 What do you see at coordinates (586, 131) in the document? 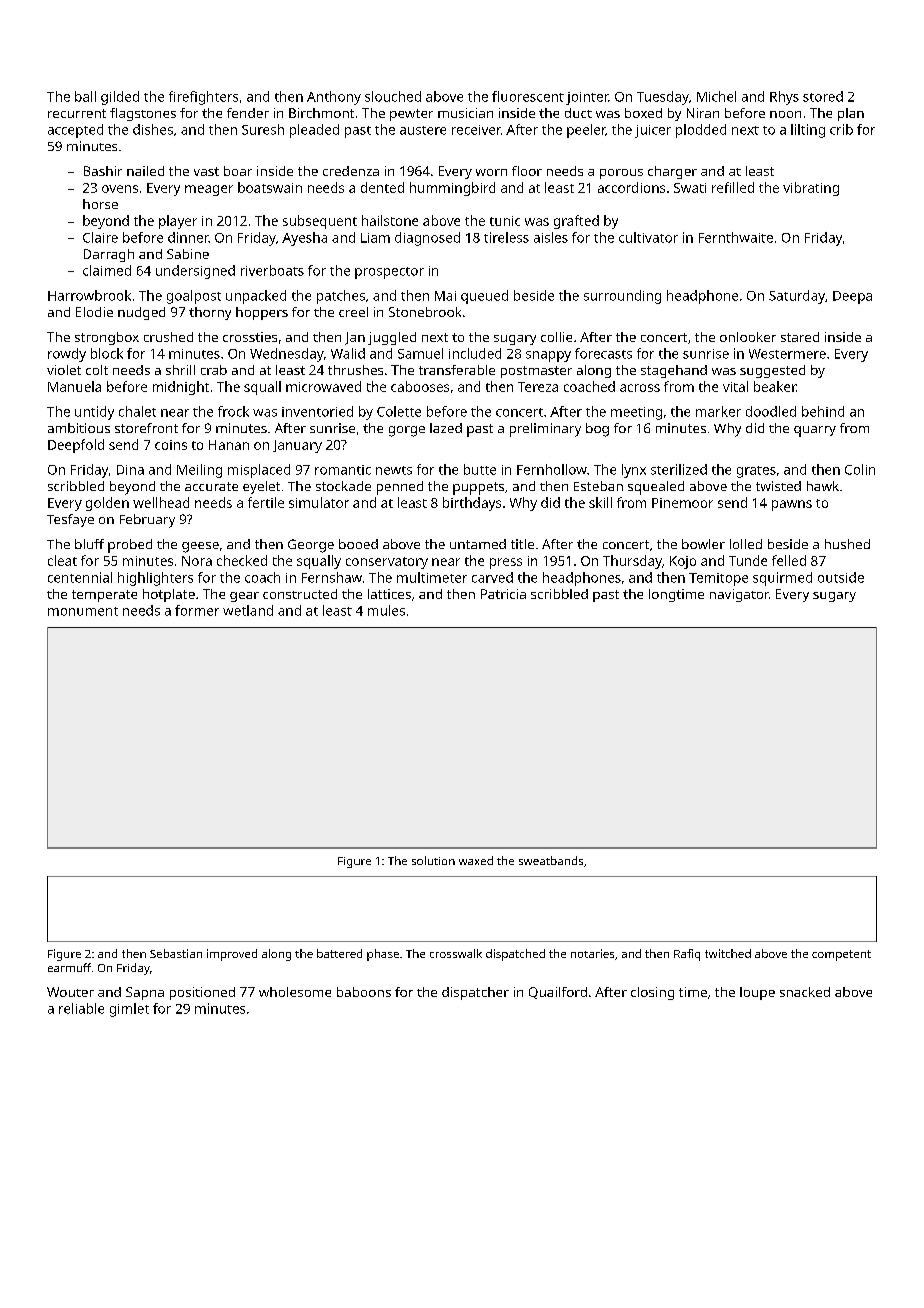
I see `peeler` at bounding box center [586, 131].
